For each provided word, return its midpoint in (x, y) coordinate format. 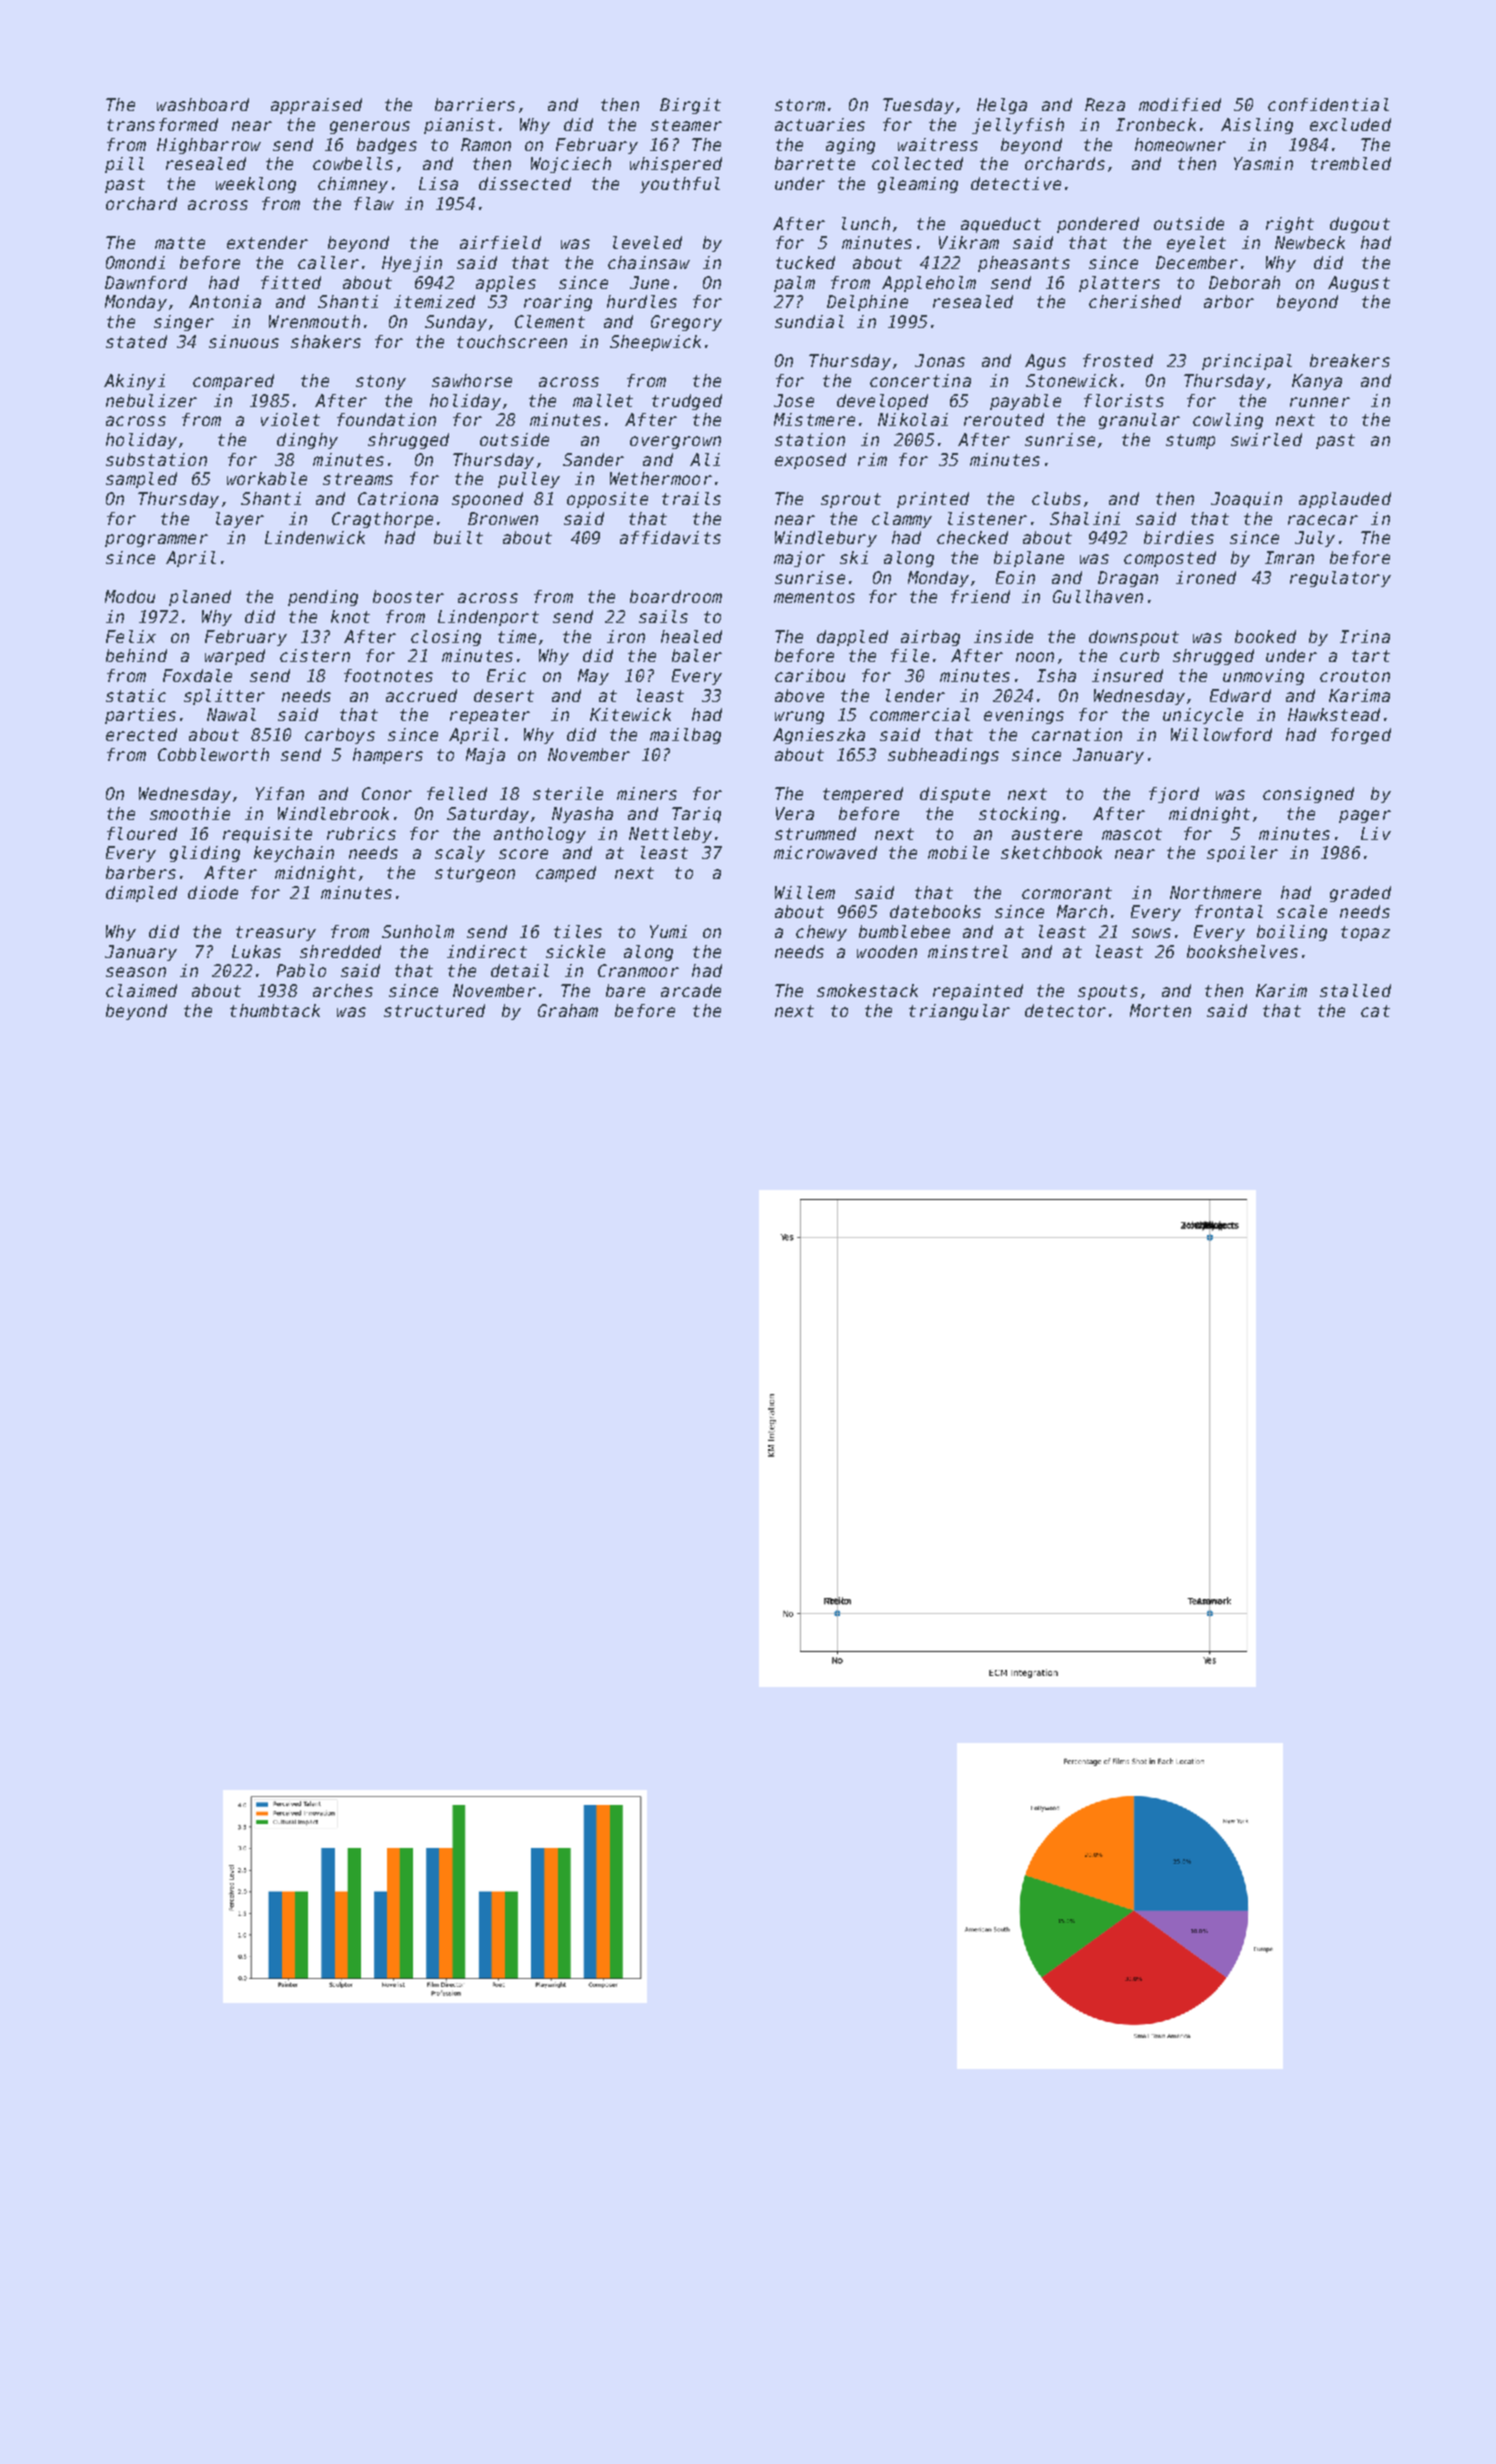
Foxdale (197, 675)
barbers (141, 872)
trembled (1351, 163)
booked (1265, 636)
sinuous (244, 341)
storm (800, 105)
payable (1025, 402)
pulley (529, 480)
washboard (203, 104)
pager (1365, 816)
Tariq (696, 815)
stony (381, 382)
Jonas (940, 360)
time (517, 636)
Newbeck (1310, 242)
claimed (141, 990)
